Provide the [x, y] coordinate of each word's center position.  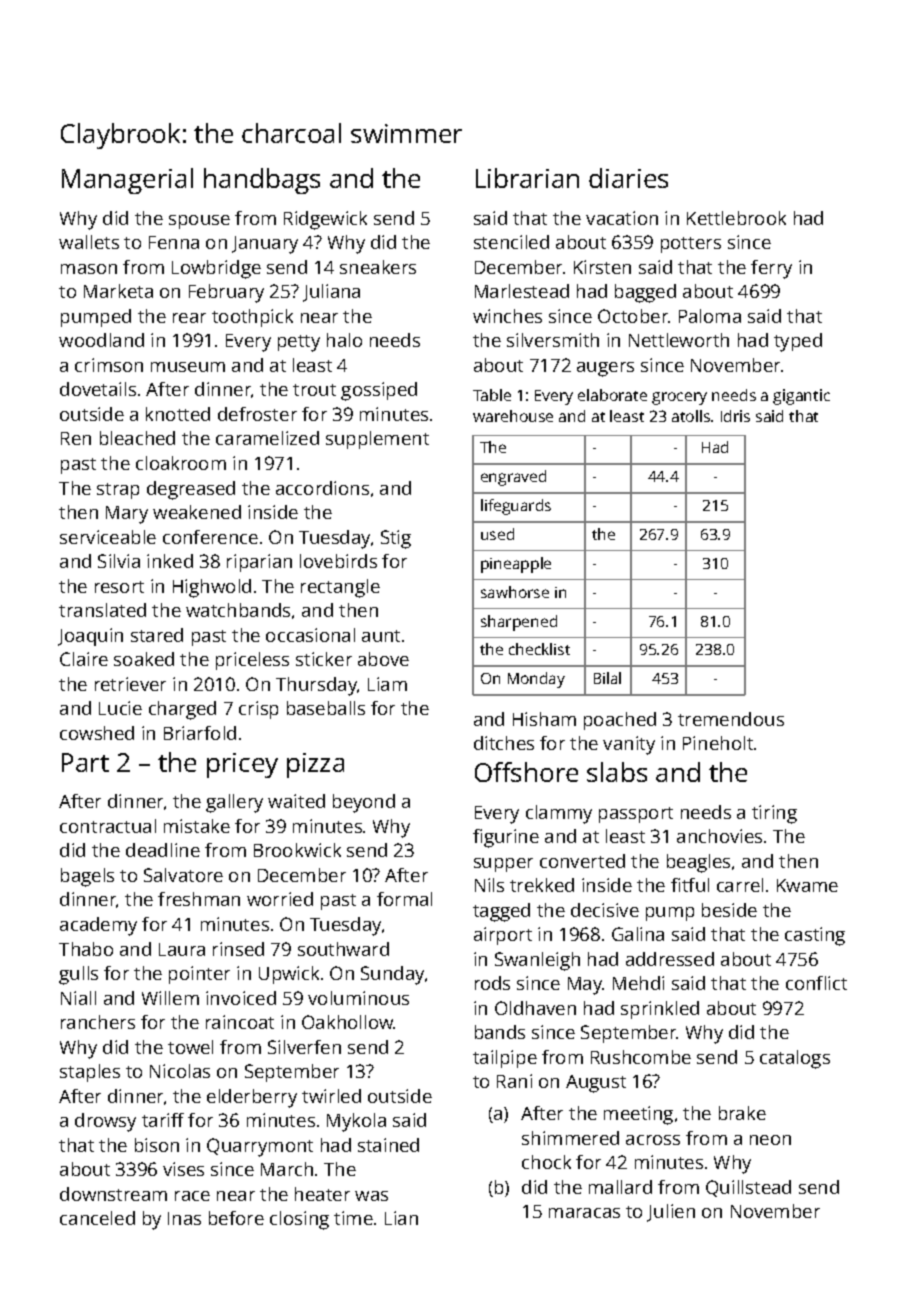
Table [492, 395]
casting [815, 936]
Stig [396, 539]
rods [492, 983]
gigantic [801, 397]
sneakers [378, 267]
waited [296, 801]
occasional [310, 635]
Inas [184, 1218]
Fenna [174, 242]
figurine [506, 838]
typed [798, 342]
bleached [137, 438]
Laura [182, 949]
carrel [740, 885]
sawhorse [515, 592]
